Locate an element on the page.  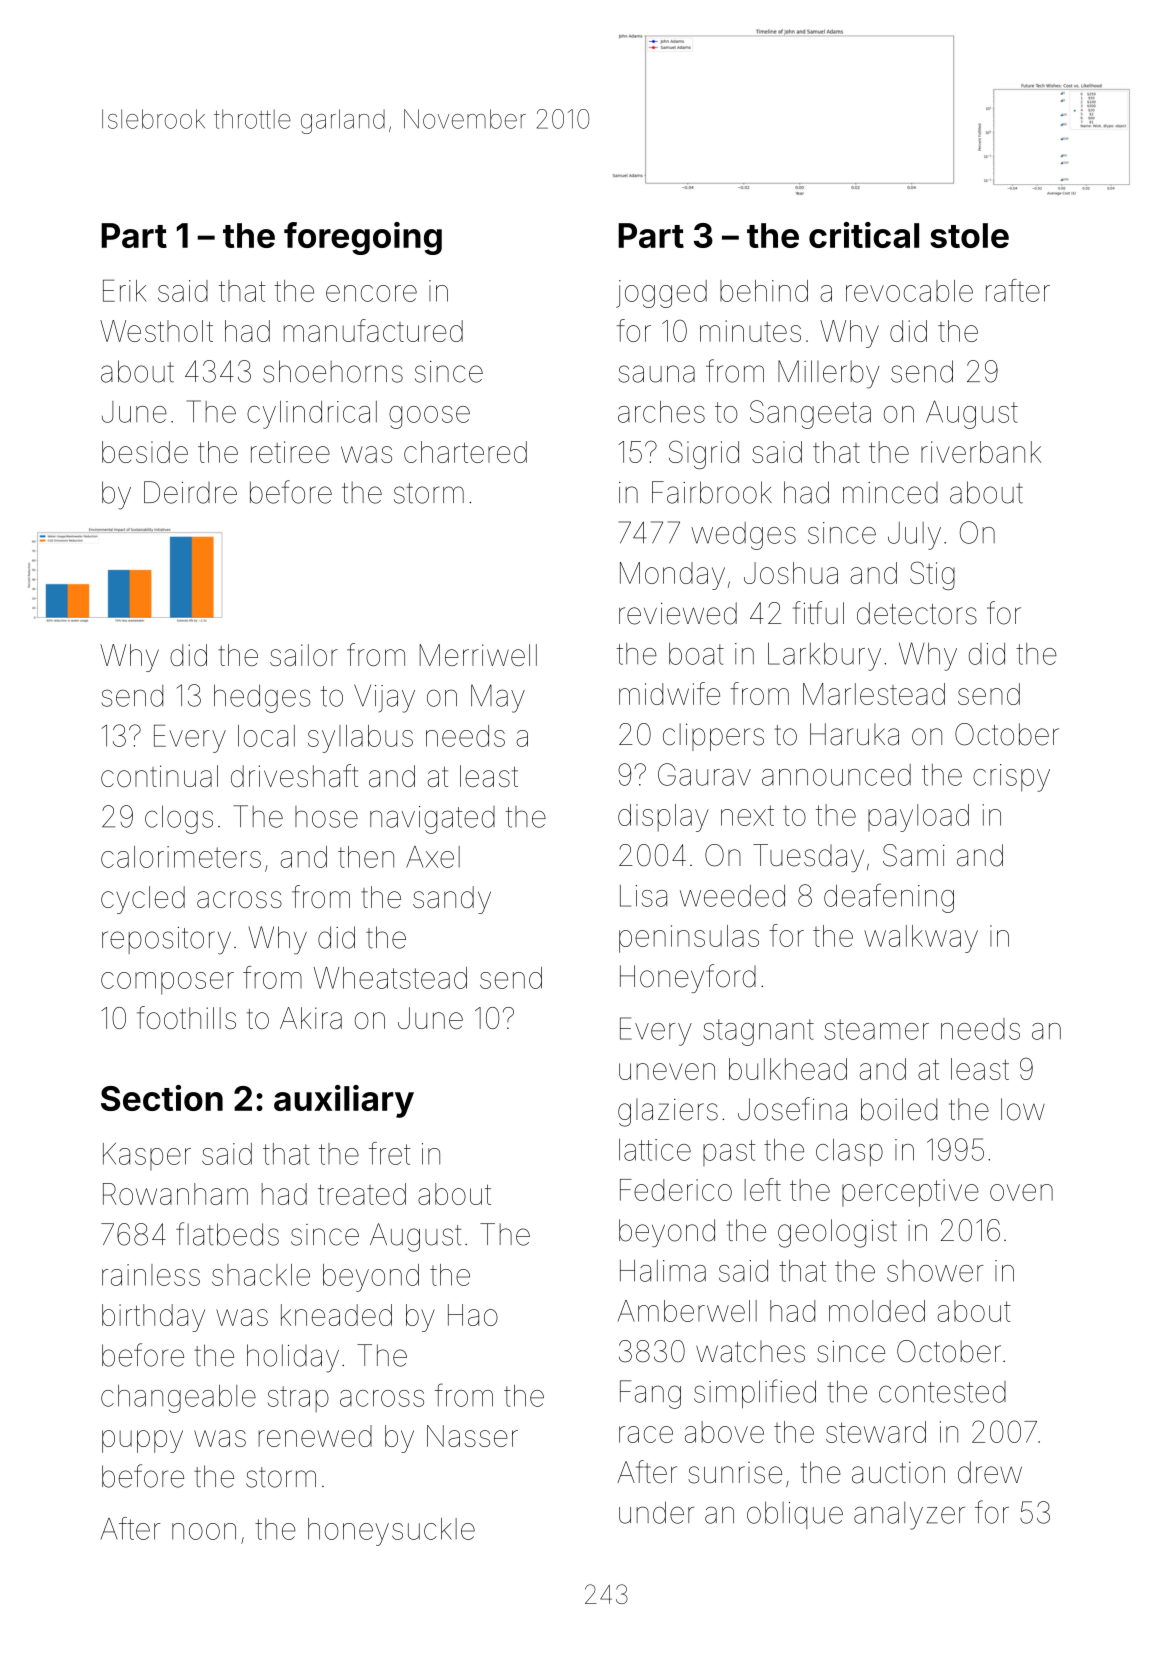
oblique is located at coordinates (795, 1515).
